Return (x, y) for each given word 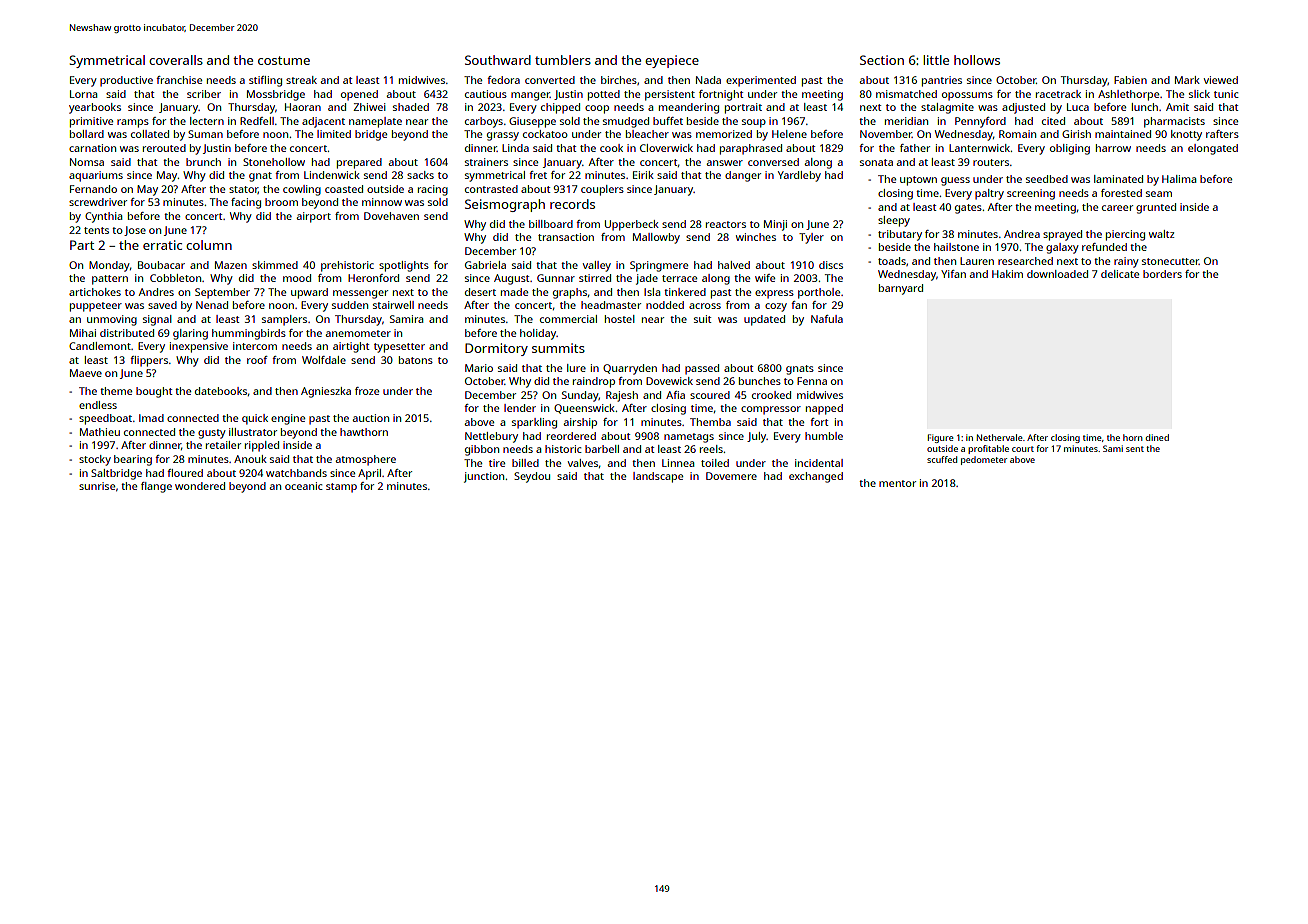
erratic (162, 245)
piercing (1125, 235)
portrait (743, 108)
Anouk (250, 459)
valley (597, 266)
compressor (771, 410)
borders (1162, 274)
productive (126, 81)
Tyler (811, 238)
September (222, 293)
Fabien (1130, 80)
